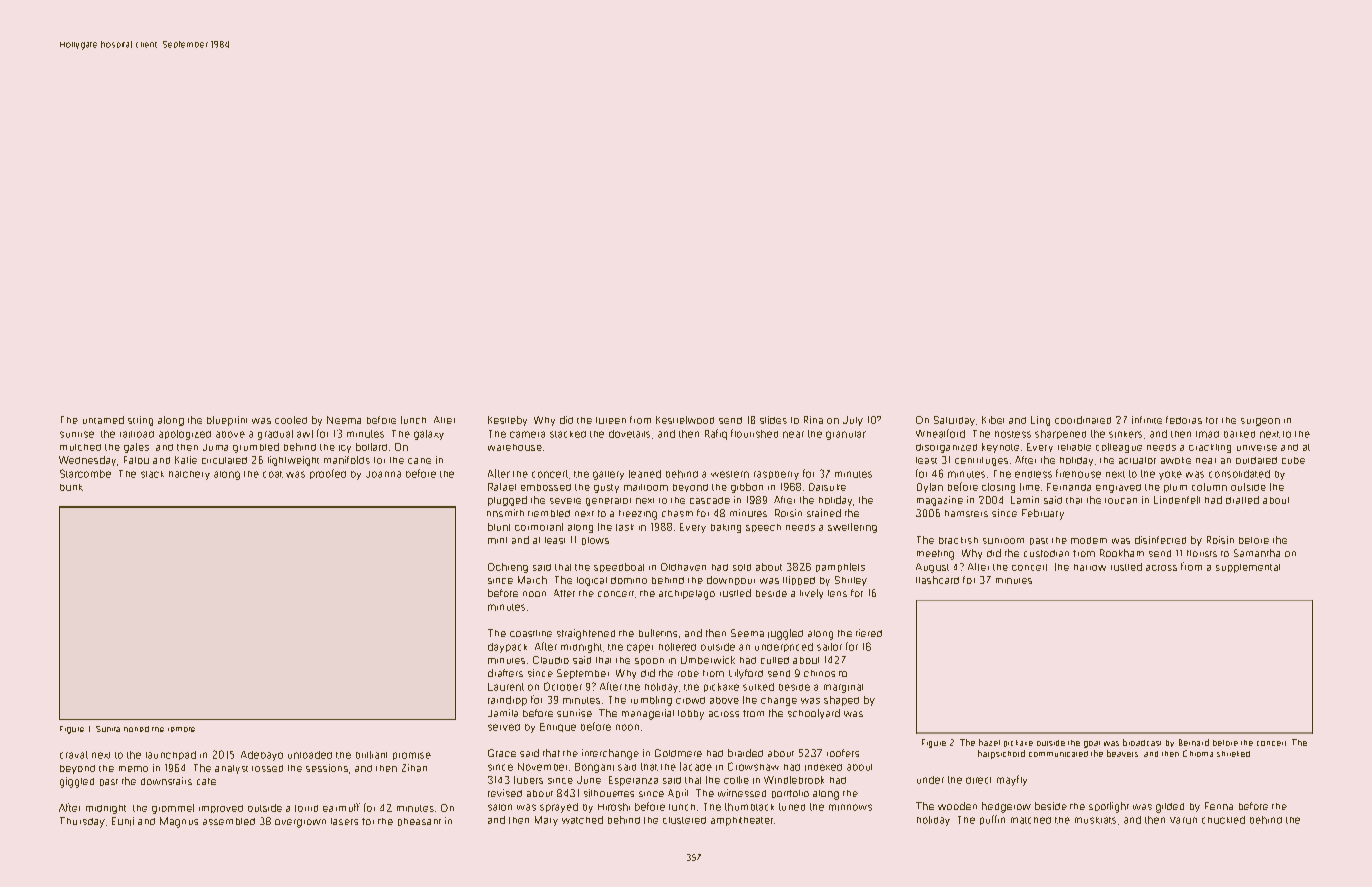 This screenshot has height=887, width=1372. I want to click on giggled, so click(77, 782).
